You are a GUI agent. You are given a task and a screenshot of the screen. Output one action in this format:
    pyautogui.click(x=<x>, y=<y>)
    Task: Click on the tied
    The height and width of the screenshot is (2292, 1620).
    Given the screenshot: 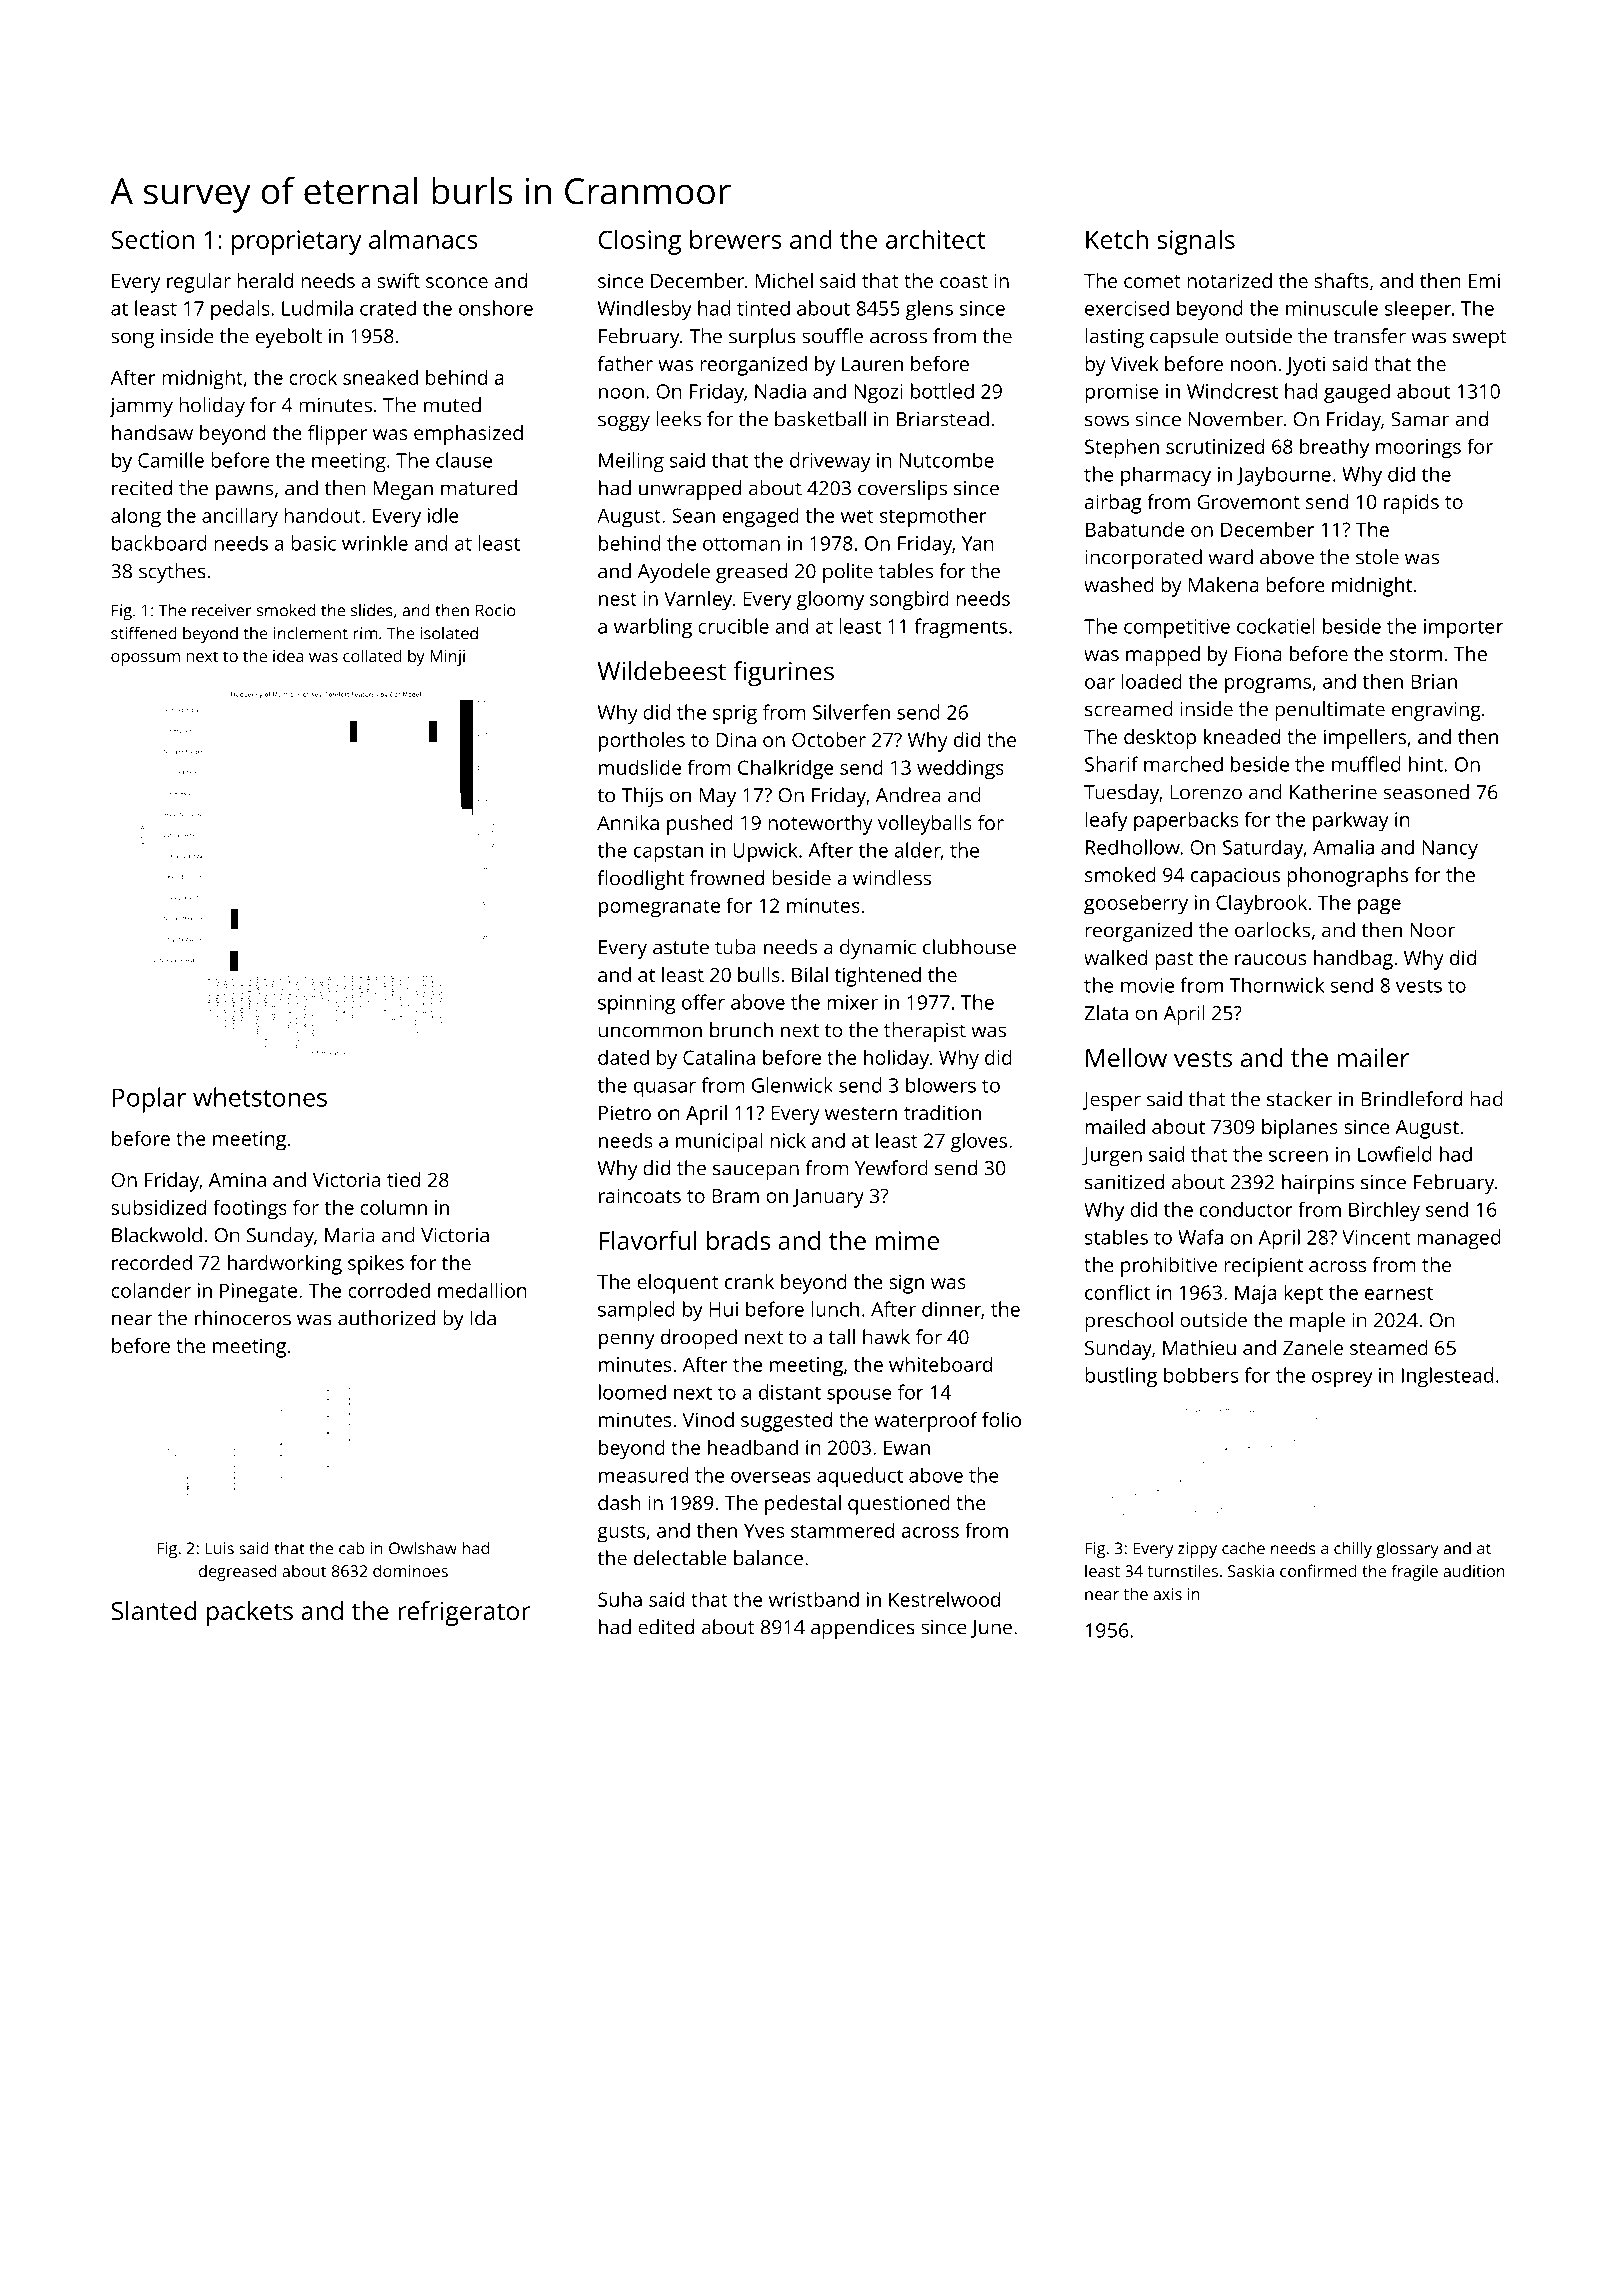 What is the action you would take?
    pyautogui.click(x=403, y=1179)
